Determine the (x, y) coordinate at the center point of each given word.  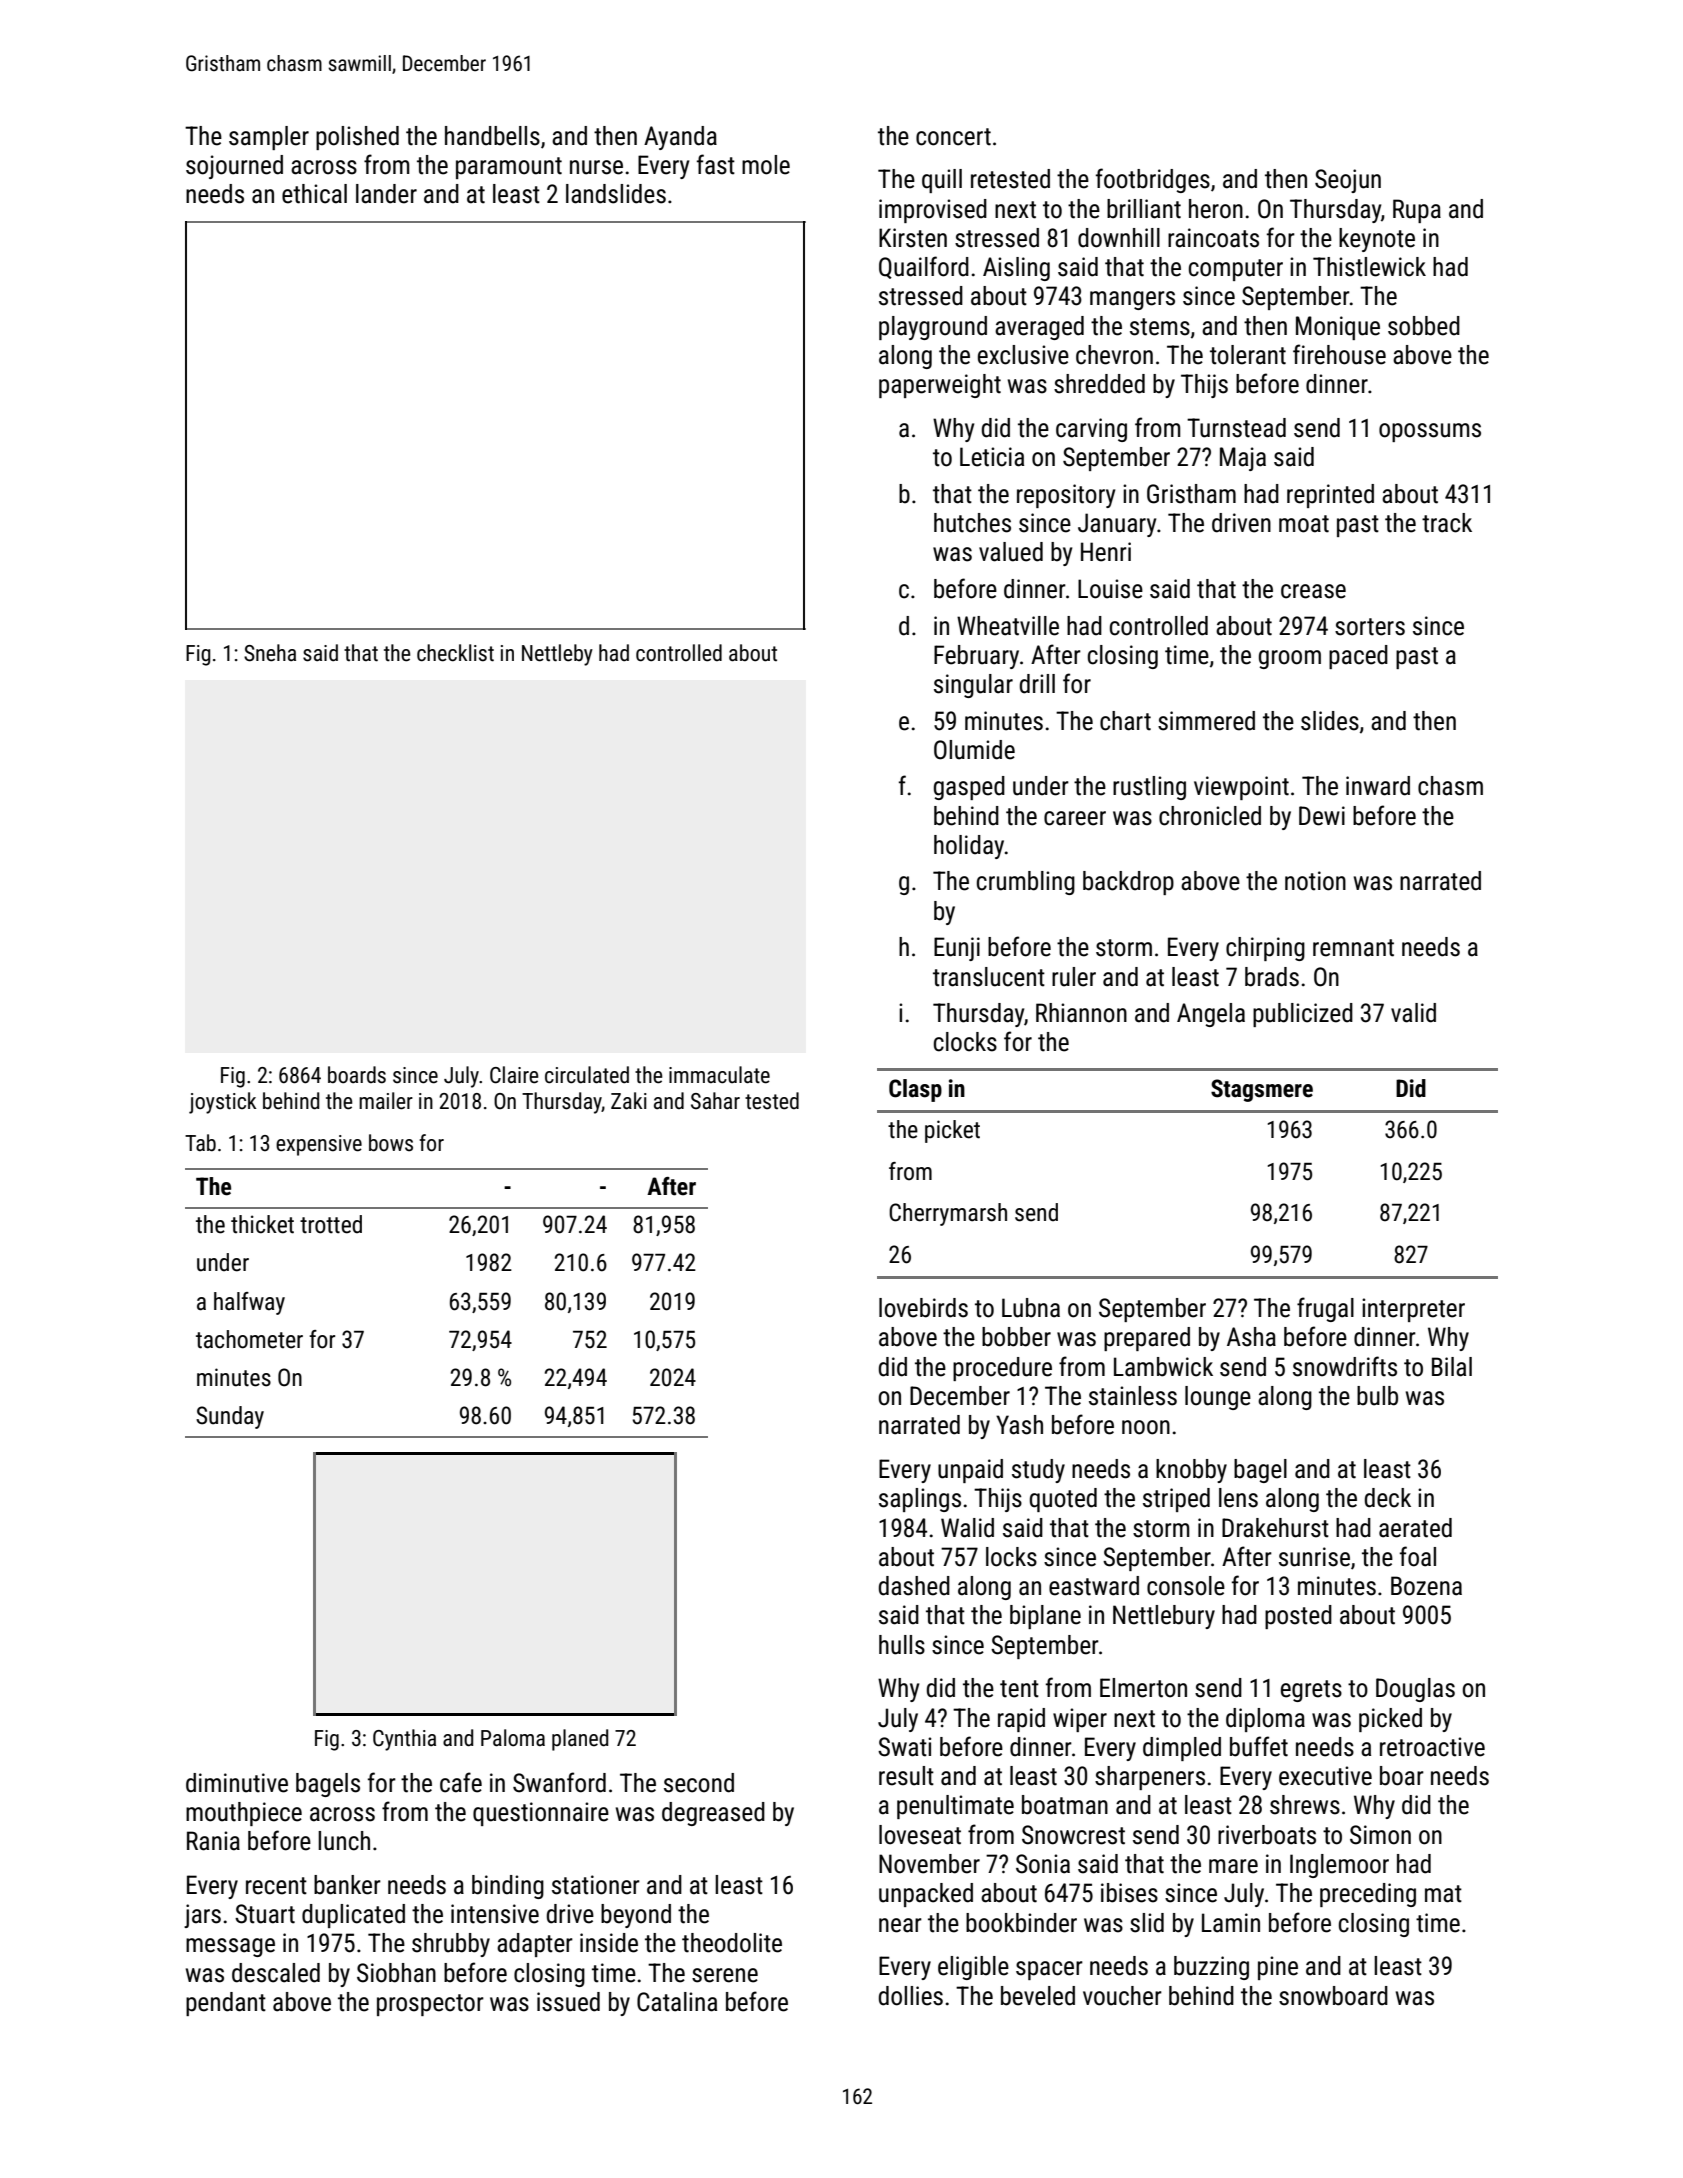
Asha (1251, 1337)
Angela (1211, 1015)
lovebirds (923, 1308)
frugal (1325, 1309)
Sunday (230, 1417)
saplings (920, 1500)
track (1447, 523)
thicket (262, 1224)
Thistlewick (1369, 267)
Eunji (957, 949)
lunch (344, 1841)
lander (386, 194)
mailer (386, 1101)
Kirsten (913, 238)
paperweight (940, 386)
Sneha (270, 653)
